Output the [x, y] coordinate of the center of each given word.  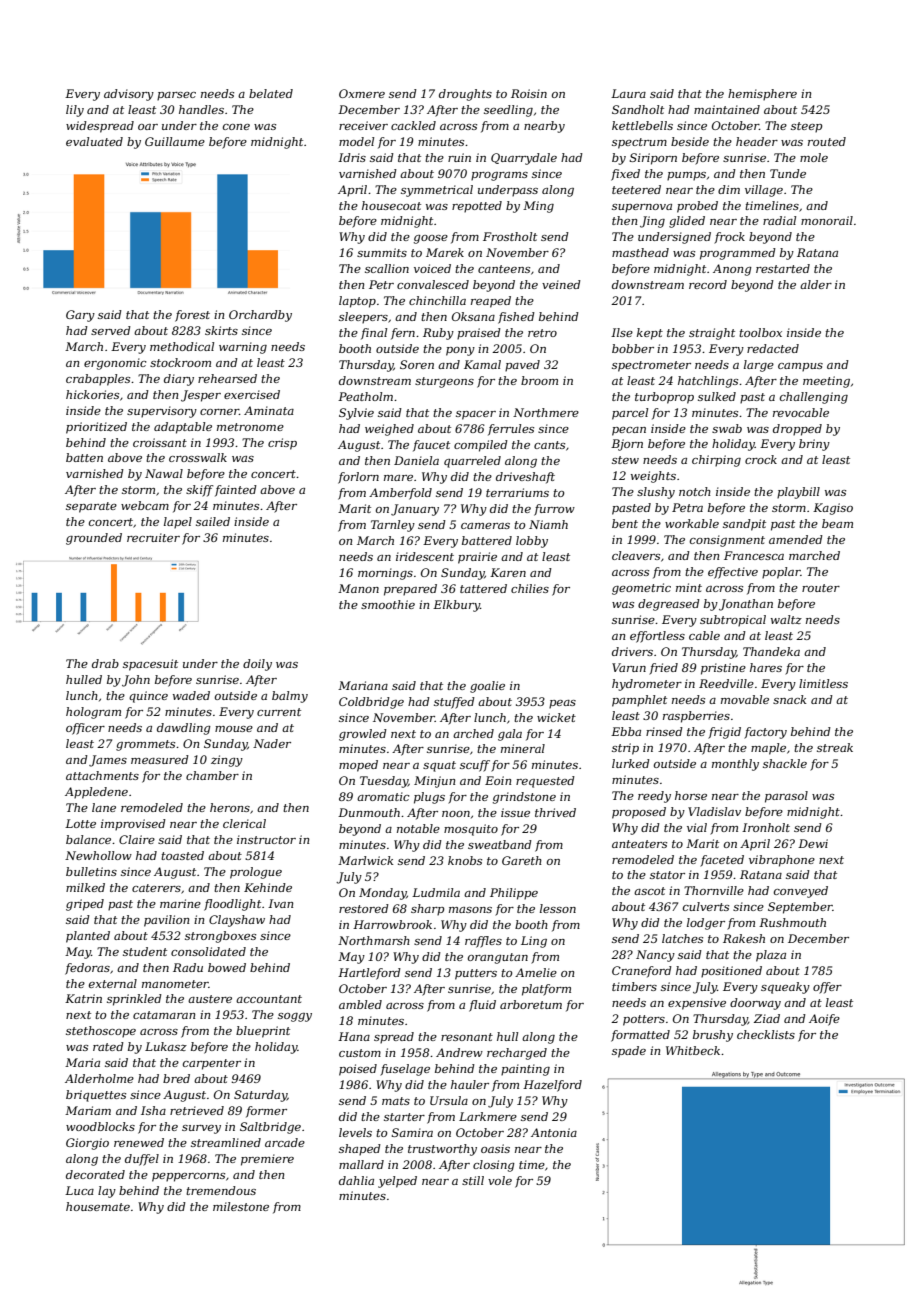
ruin [459, 157]
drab [105, 663]
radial [779, 220]
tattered [483, 588]
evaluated [94, 141]
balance [88, 839]
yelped [397, 1182]
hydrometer [647, 685]
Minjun [434, 782]
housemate [98, 1206]
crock [761, 459]
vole [500, 1180]
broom [539, 380]
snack [789, 699]
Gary [80, 316]
